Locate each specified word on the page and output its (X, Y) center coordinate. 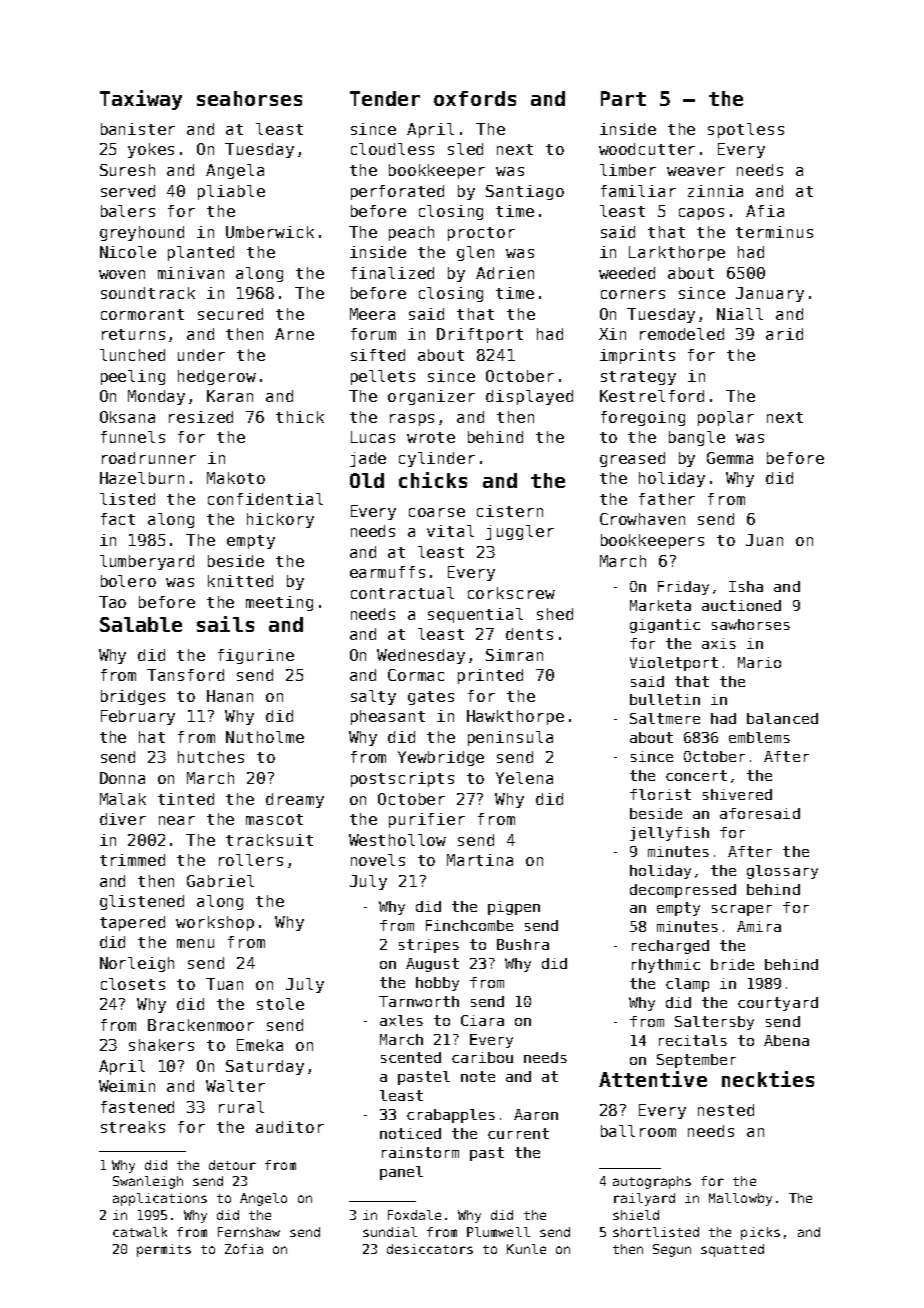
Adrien (505, 273)
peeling (133, 377)
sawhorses (751, 624)
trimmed (132, 860)
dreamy (295, 800)
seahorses (249, 98)
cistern (510, 511)
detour (232, 1165)
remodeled (682, 334)
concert (696, 775)
